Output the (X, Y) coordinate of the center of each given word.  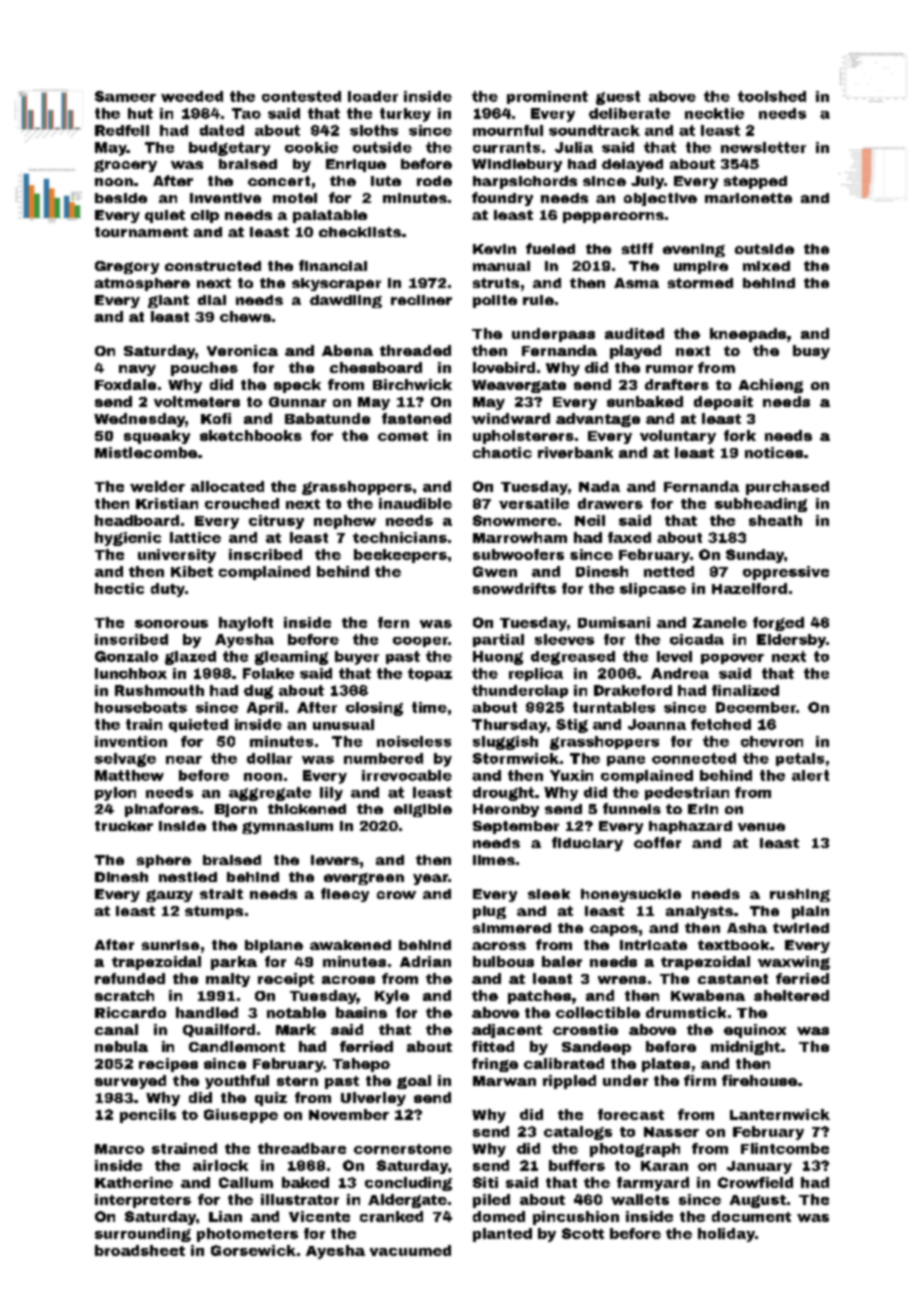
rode (434, 181)
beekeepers (400, 556)
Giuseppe (241, 1116)
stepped (755, 182)
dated (222, 130)
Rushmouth (159, 690)
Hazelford (749, 588)
